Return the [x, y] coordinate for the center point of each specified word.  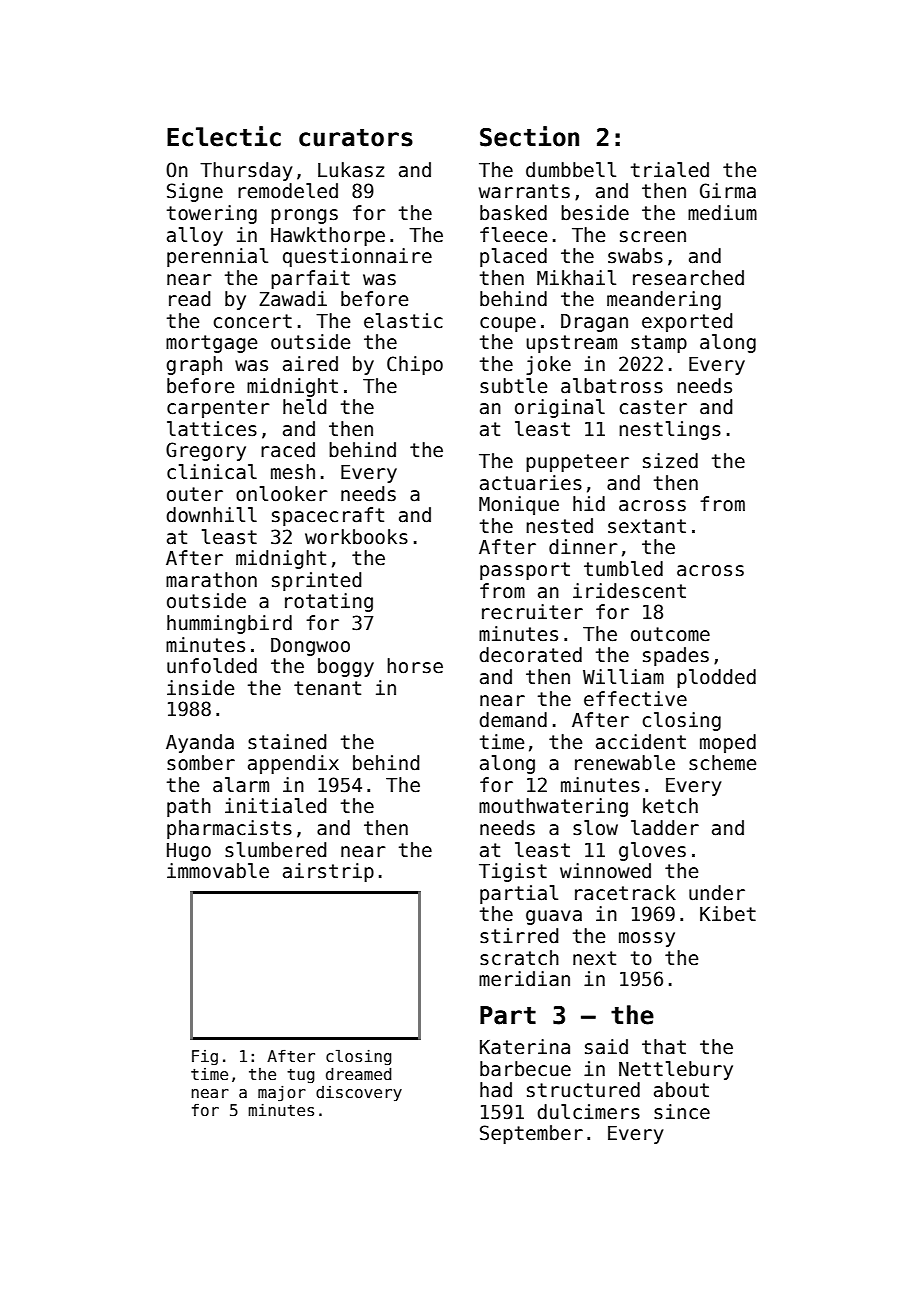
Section [529, 136]
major [282, 1094]
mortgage [211, 344]
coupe [508, 324]
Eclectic [224, 136]
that [664, 1047]
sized [670, 461]
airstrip [328, 872]
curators [356, 138]
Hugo [189, 852]
